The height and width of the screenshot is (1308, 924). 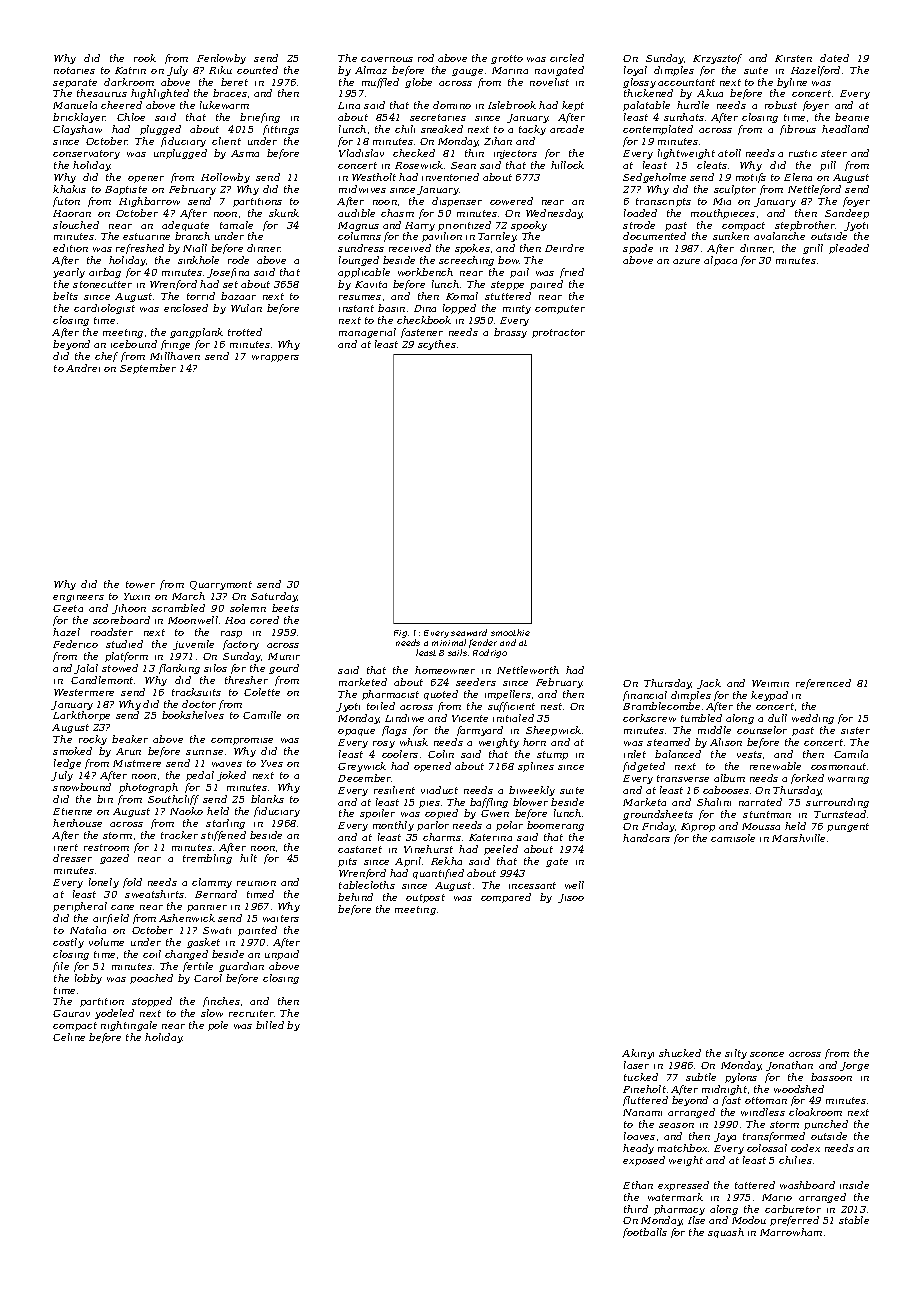 I want to click on glossy, so click(x=639, y=83).
